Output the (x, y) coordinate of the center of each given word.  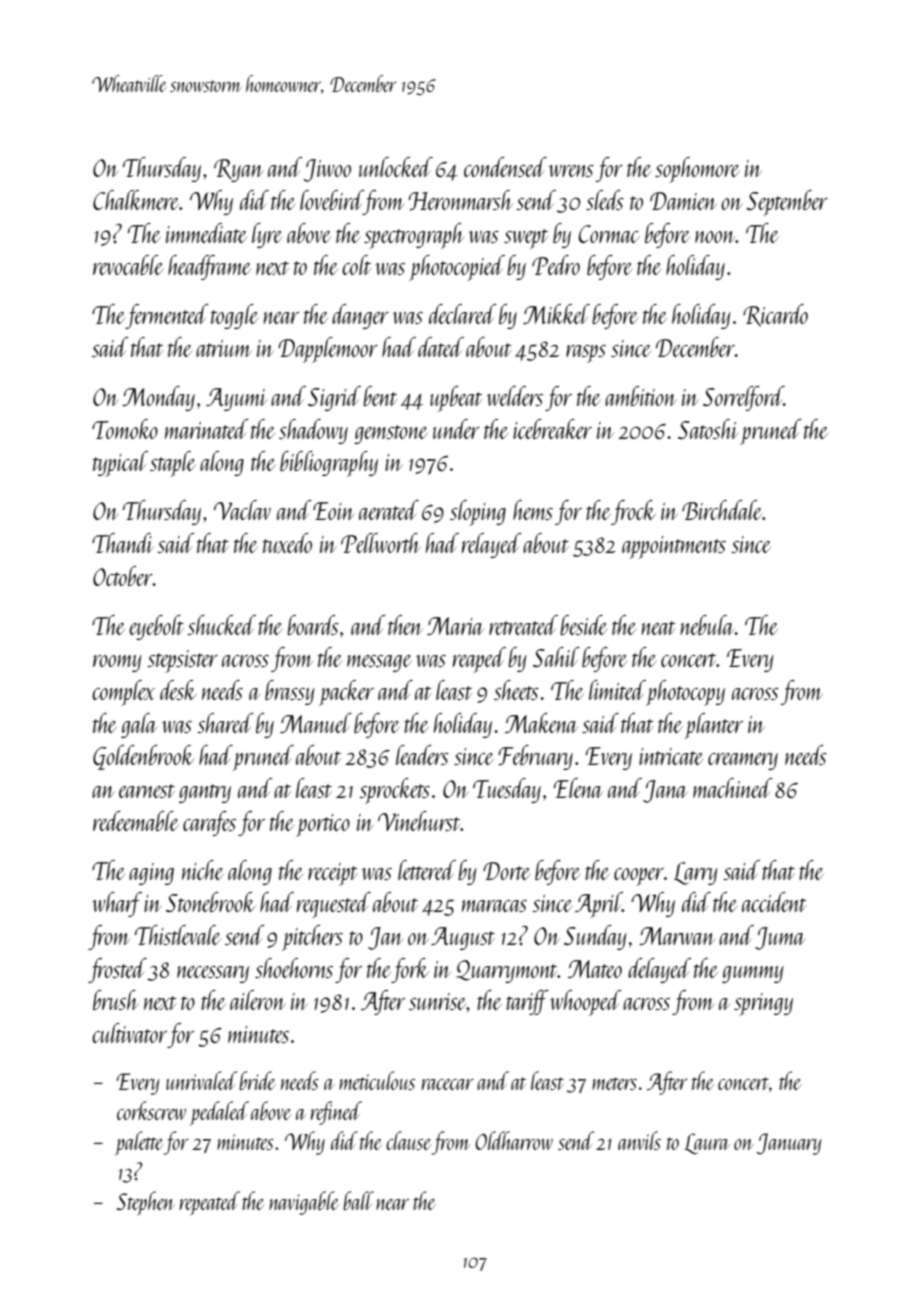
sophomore (697, 170)
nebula (707, 625)
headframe (209, 267)
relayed (492, 545)
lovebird (331, 200)
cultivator (129, 1033)
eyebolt (156, 627)
